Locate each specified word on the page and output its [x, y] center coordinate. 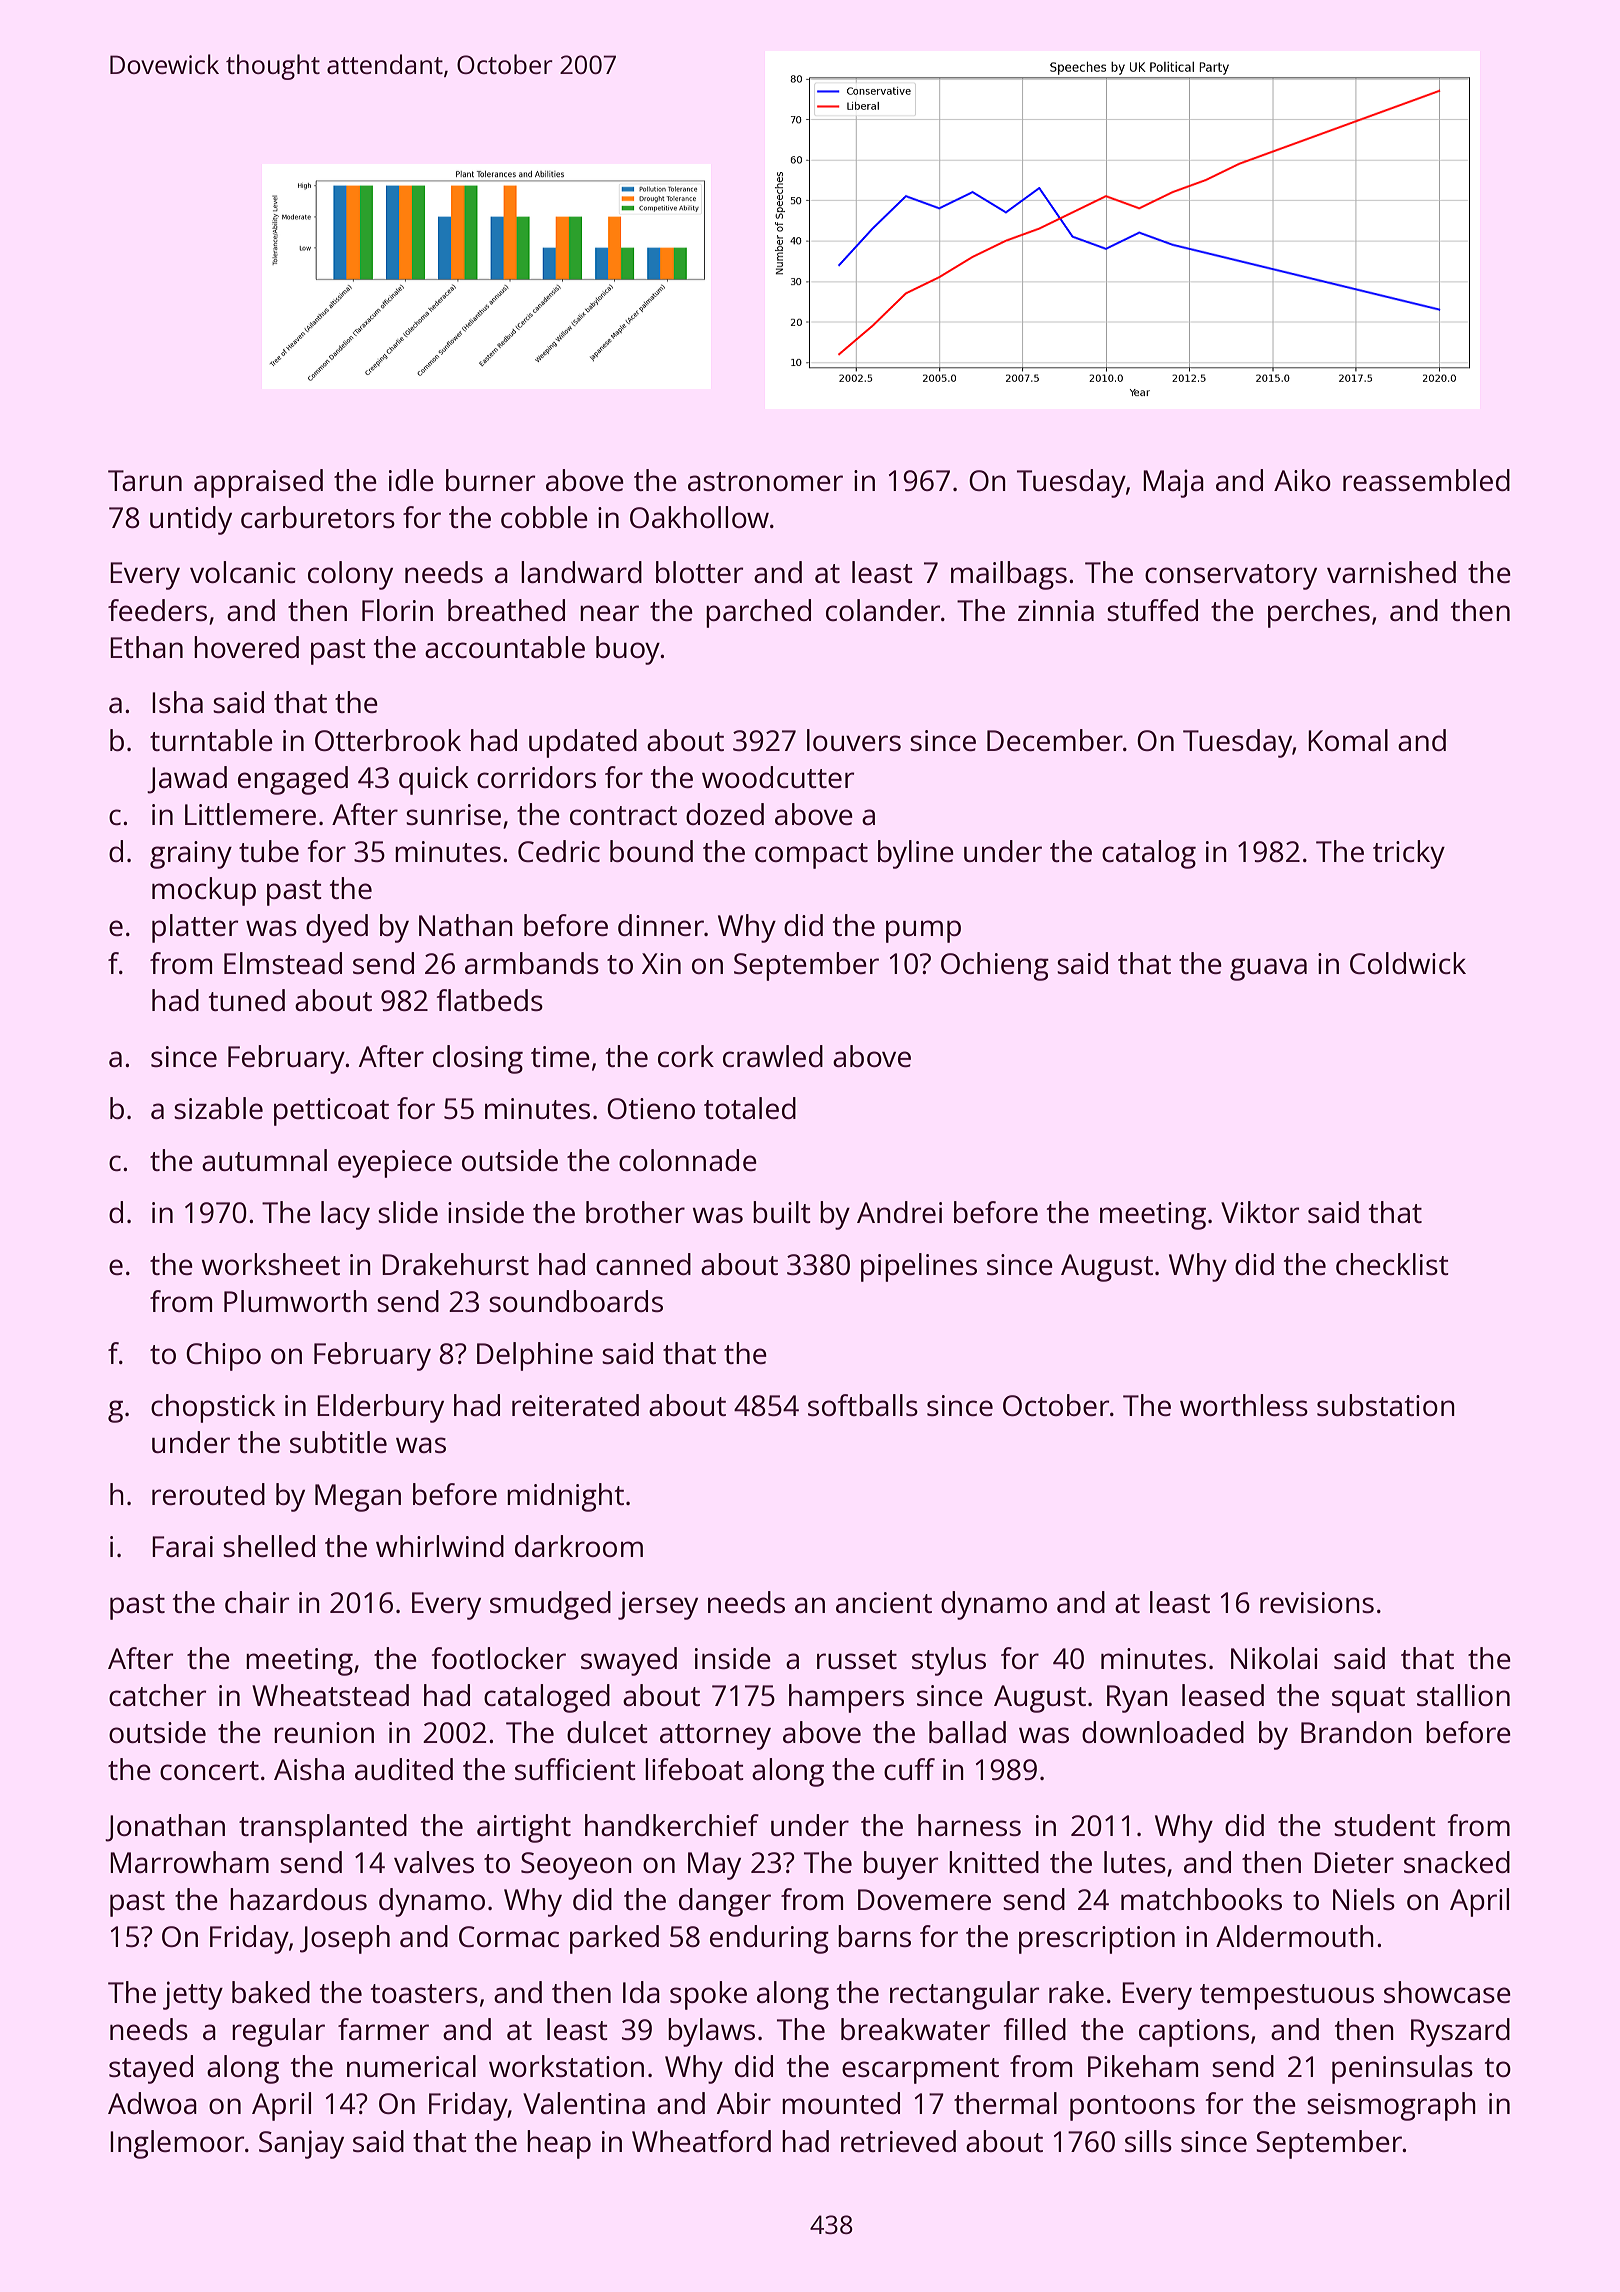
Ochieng [995, 966]
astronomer [765, 481]
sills [1148, 2141]
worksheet [270, 1264]
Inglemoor [177, 2144]
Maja [1173, 483]
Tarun [145, 480]
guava [1268, 969]
